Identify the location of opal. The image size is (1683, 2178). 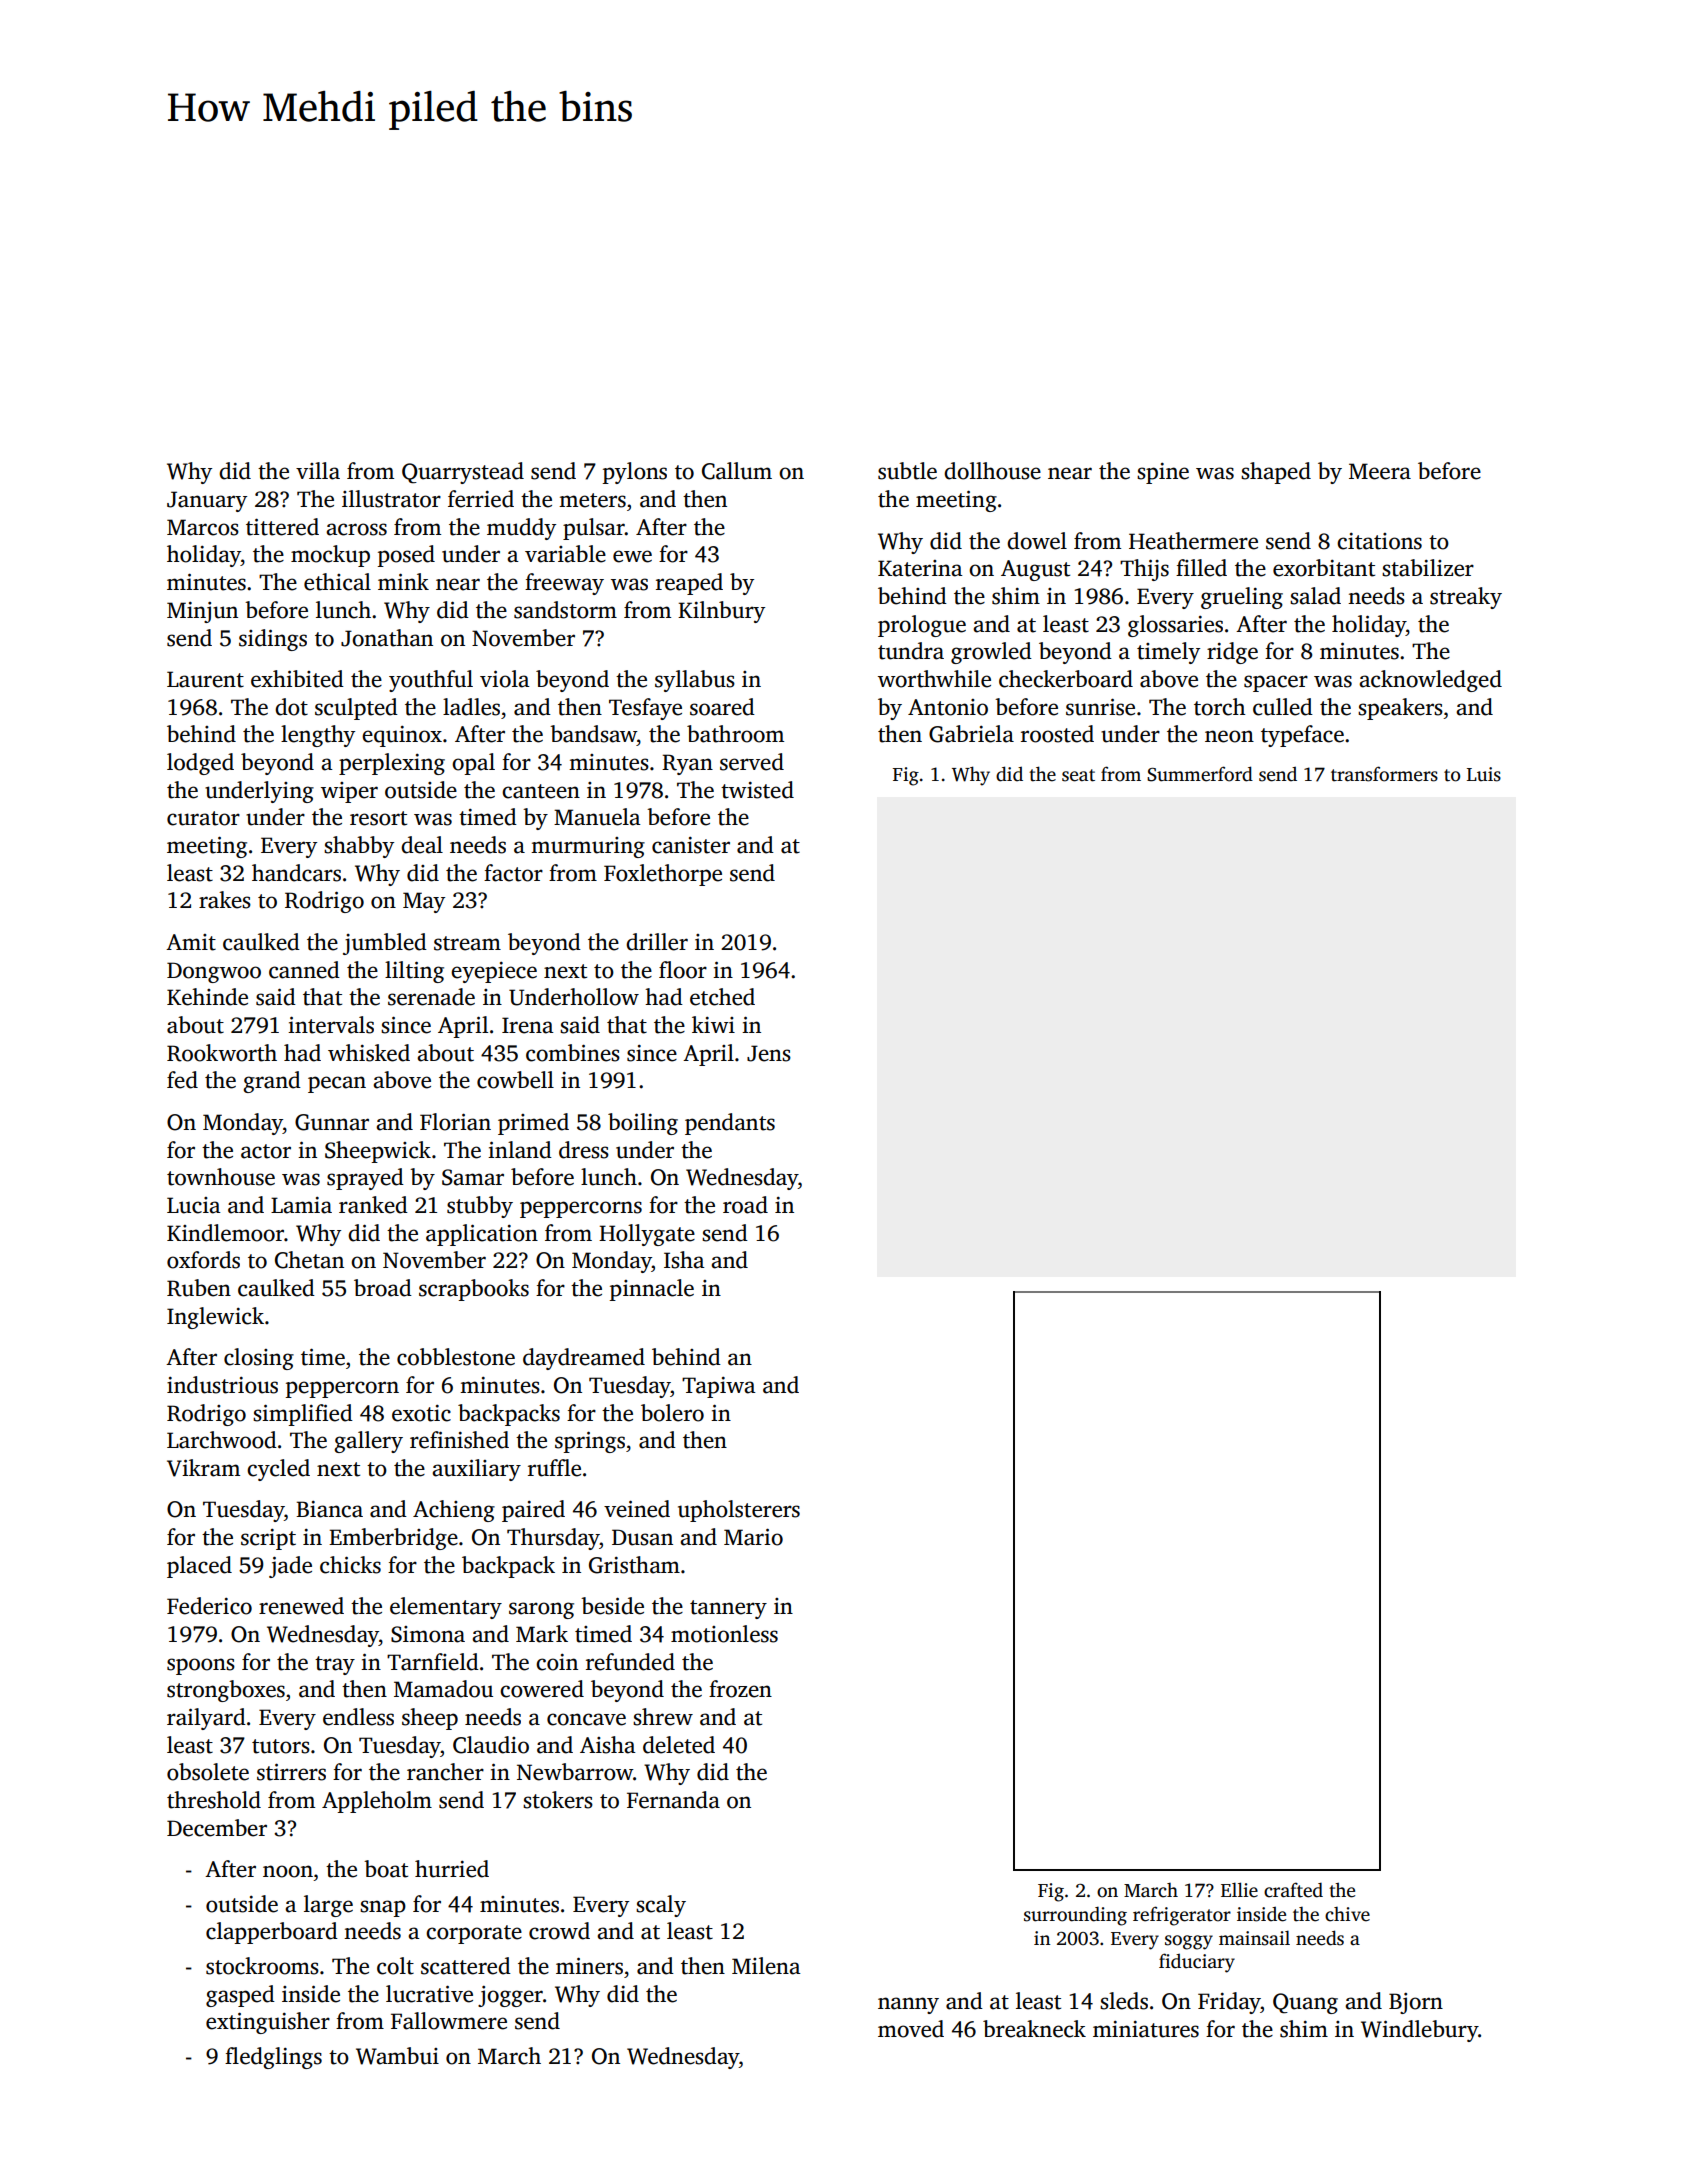
(473, 764).
